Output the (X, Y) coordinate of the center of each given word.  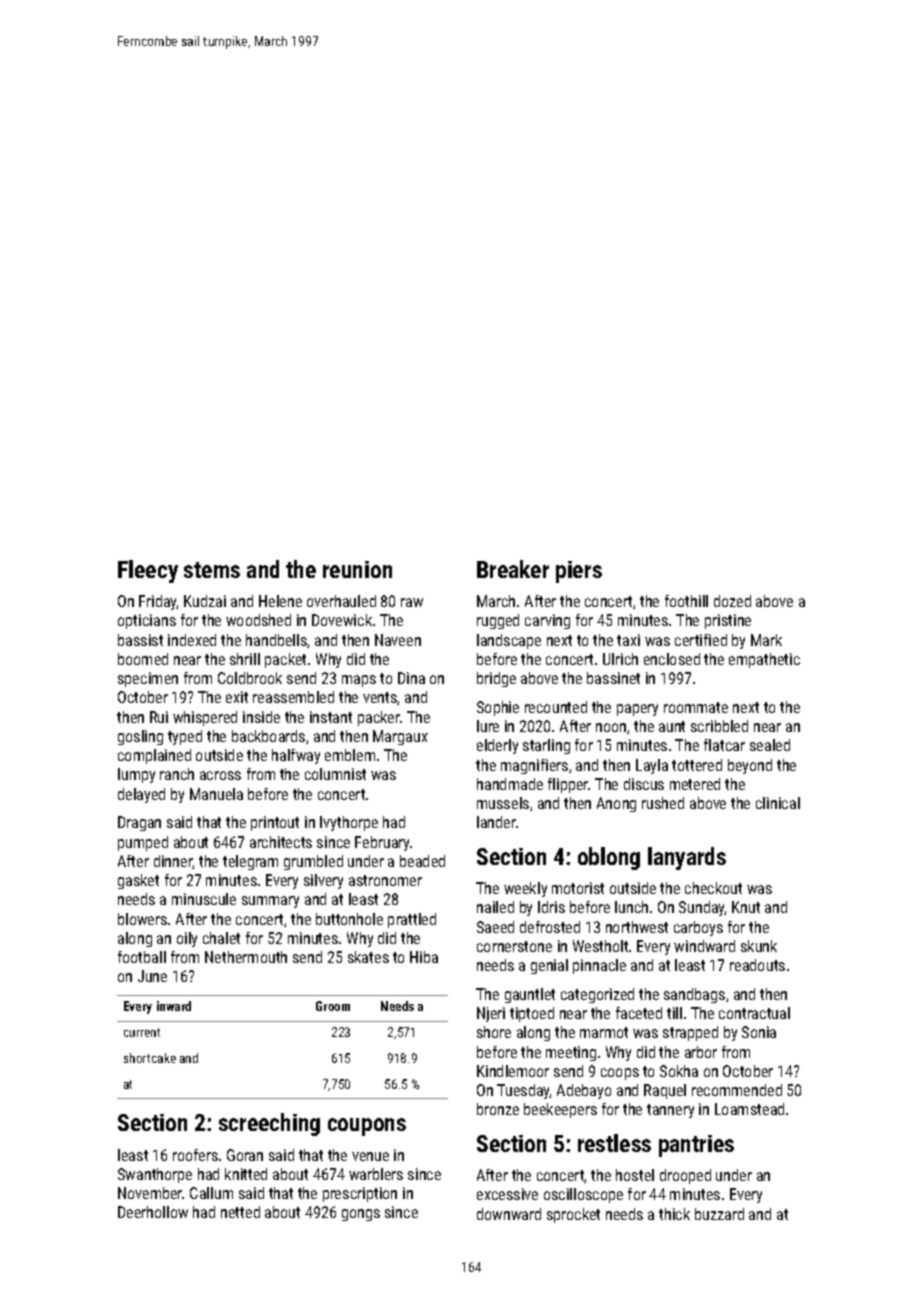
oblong (609, 858)
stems (212, 570)
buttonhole (349, 919)
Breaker (513, 569)
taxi (628, 640)
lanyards (687, 858)
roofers (195, 1155)
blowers (142, 919)
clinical (778, 803)
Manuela (216, 794)
